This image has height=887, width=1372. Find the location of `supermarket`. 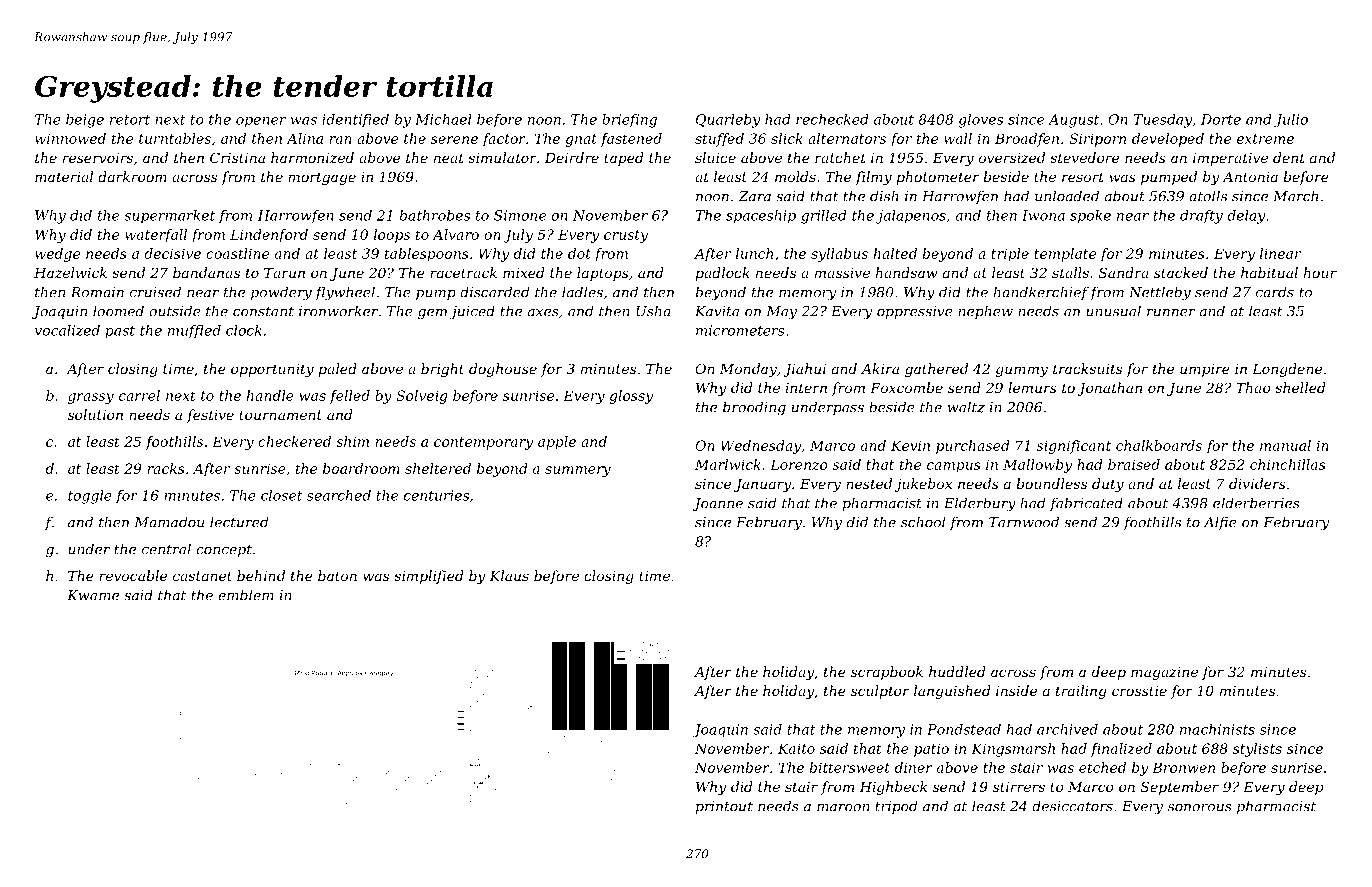

supermarket is located at coordinates (169, 217).
